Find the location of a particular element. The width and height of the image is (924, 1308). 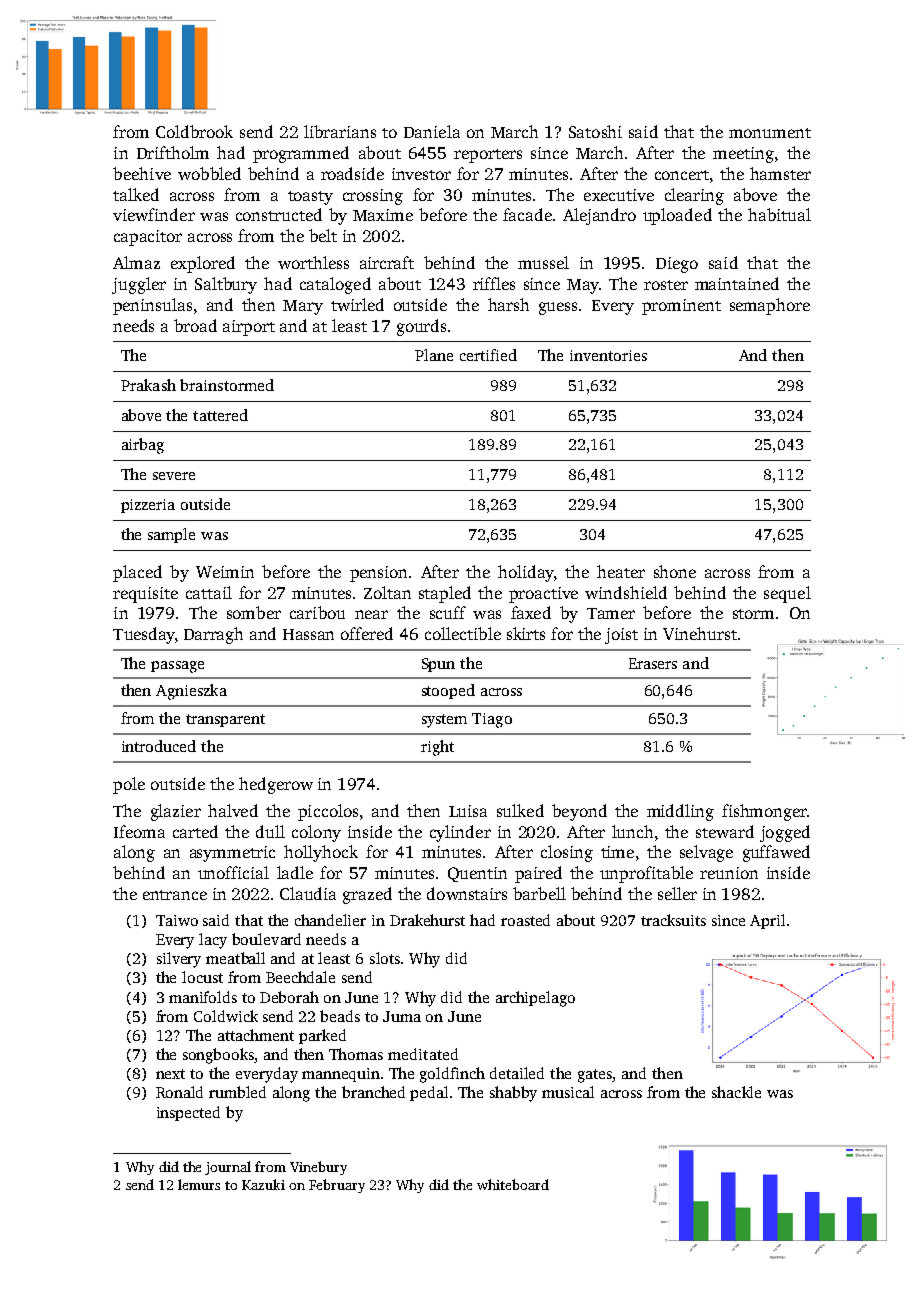

semaphore is located at coordinates (770, 306).
